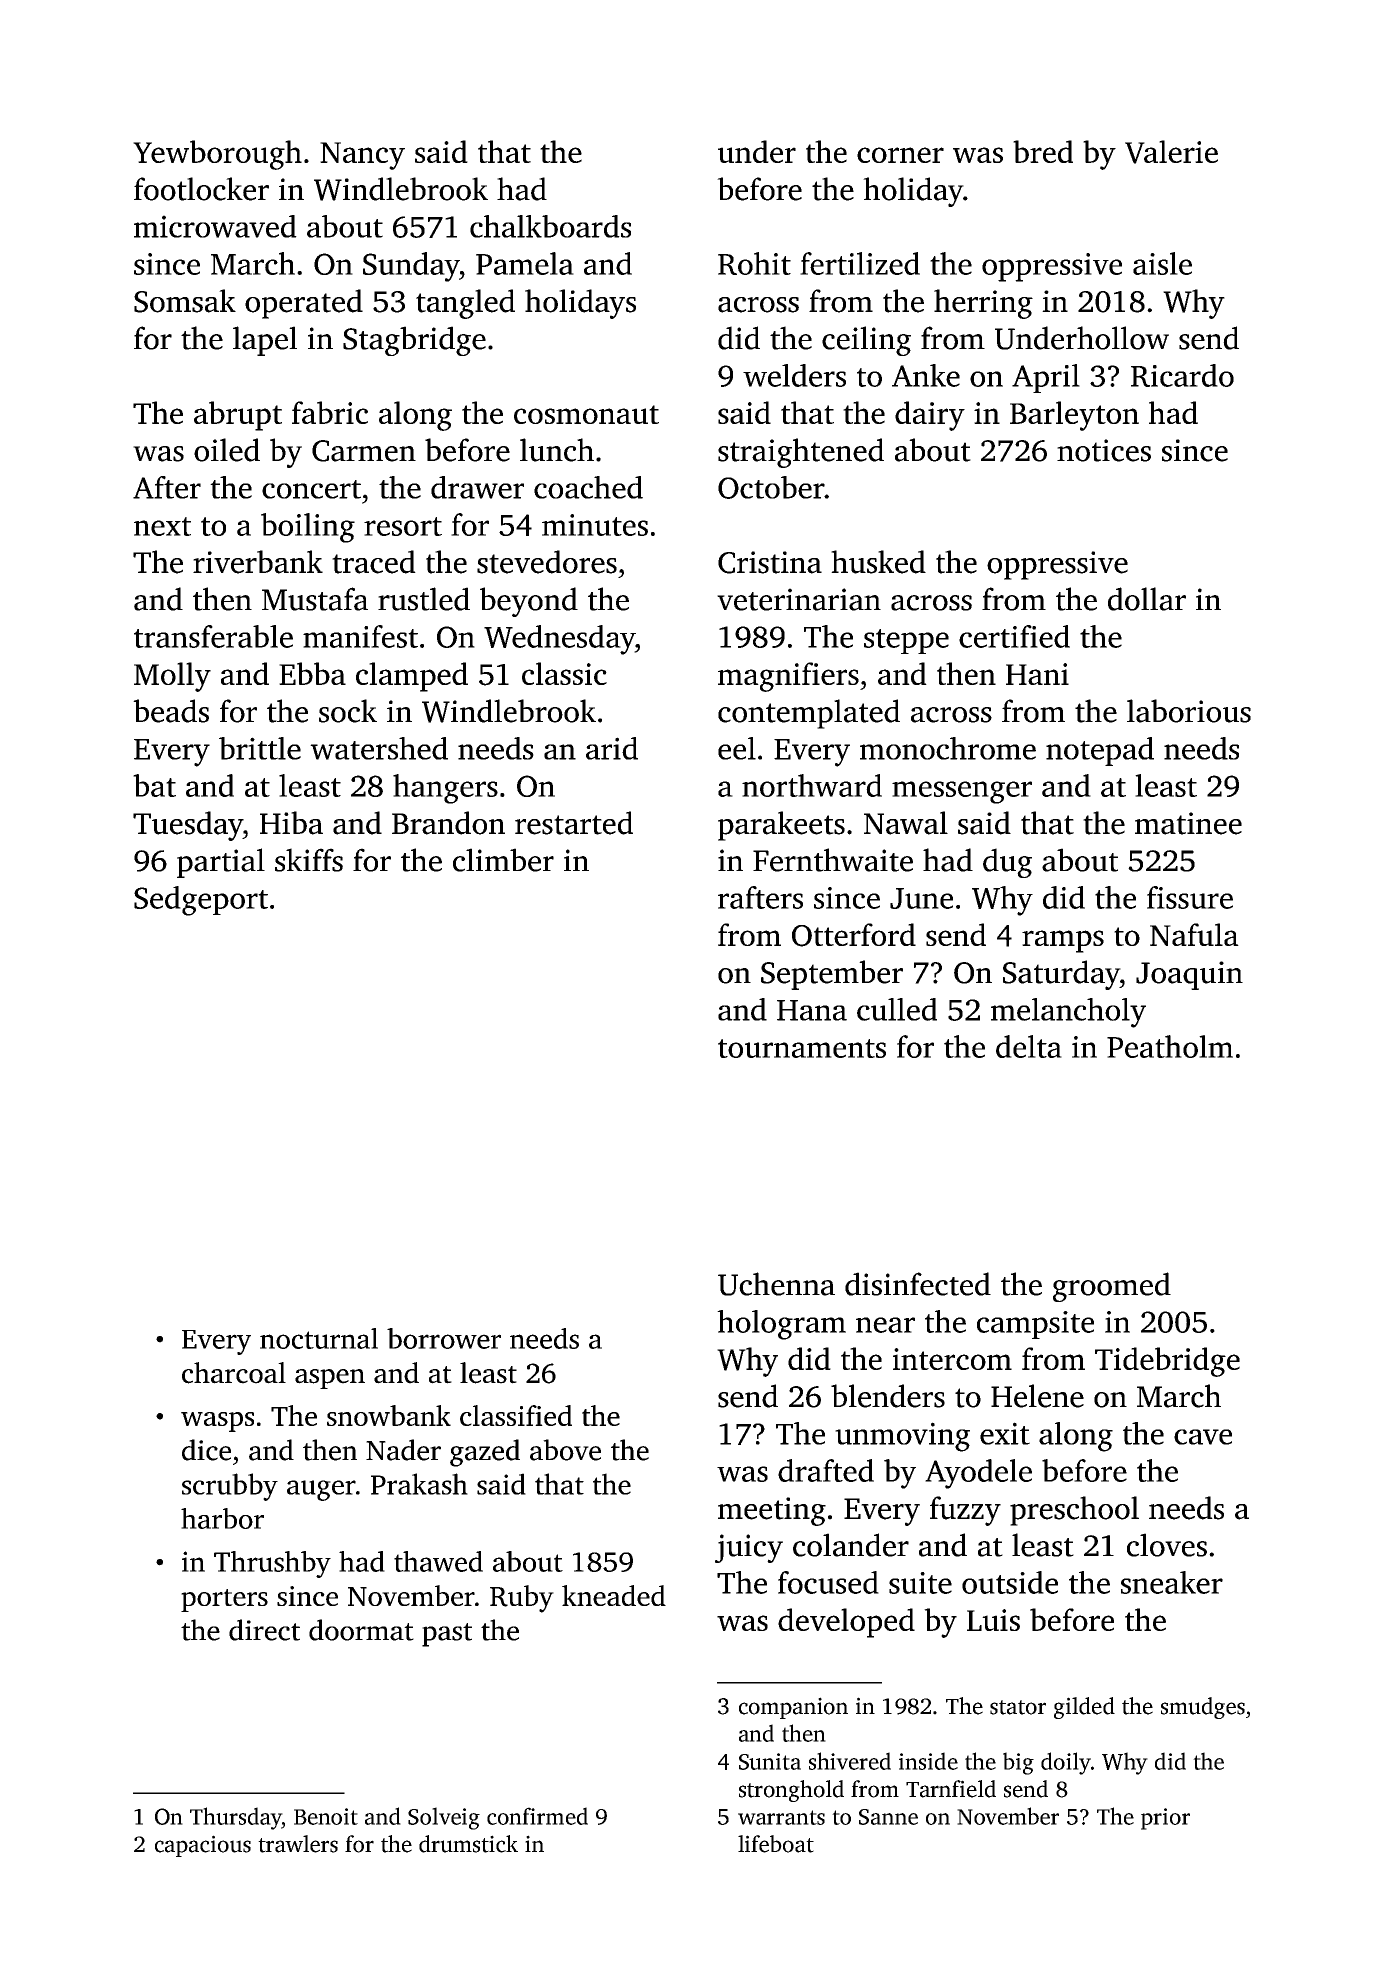 The image size is (1386, 1969). I want to click on dug, so click(1007, 863).
